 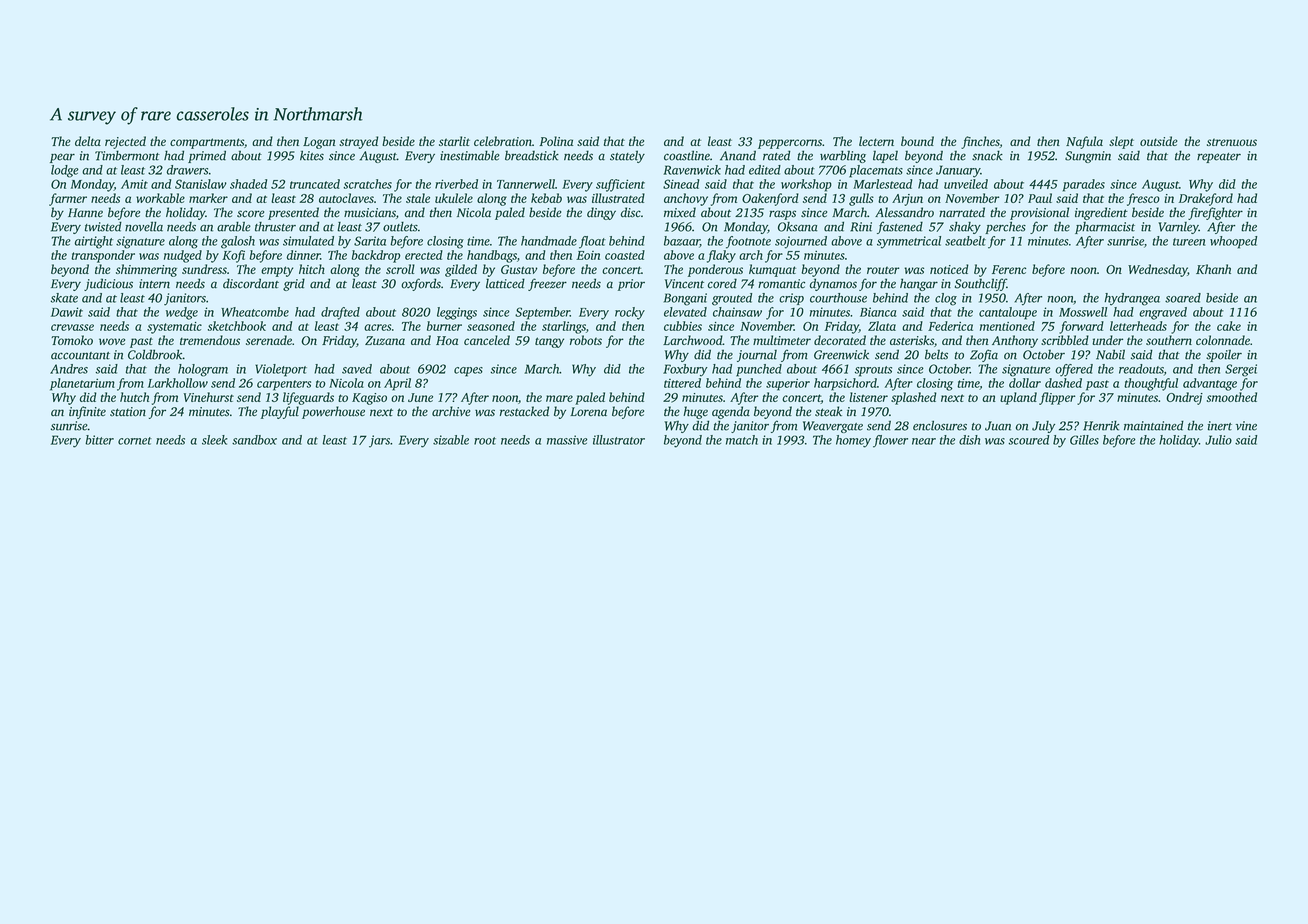 I want to click on sandbox, so click(x=254, y=440).
